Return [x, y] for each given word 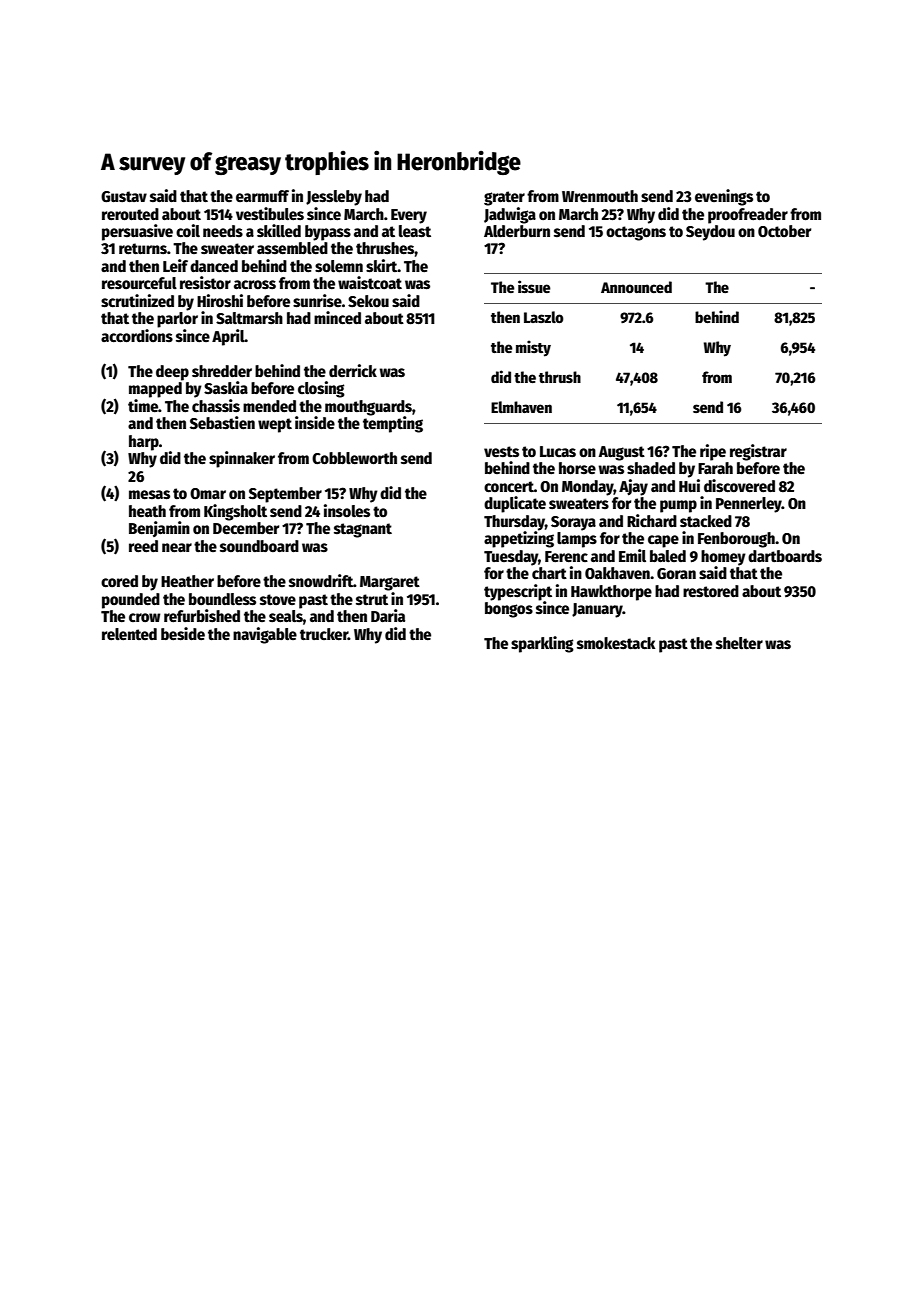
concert [509, 487]
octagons [636, 233]
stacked [706, 521]
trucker [324, 634]
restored [711, 591]
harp [144, 443]
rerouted [130, 214]
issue [534, 286]
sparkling [542, 644]
